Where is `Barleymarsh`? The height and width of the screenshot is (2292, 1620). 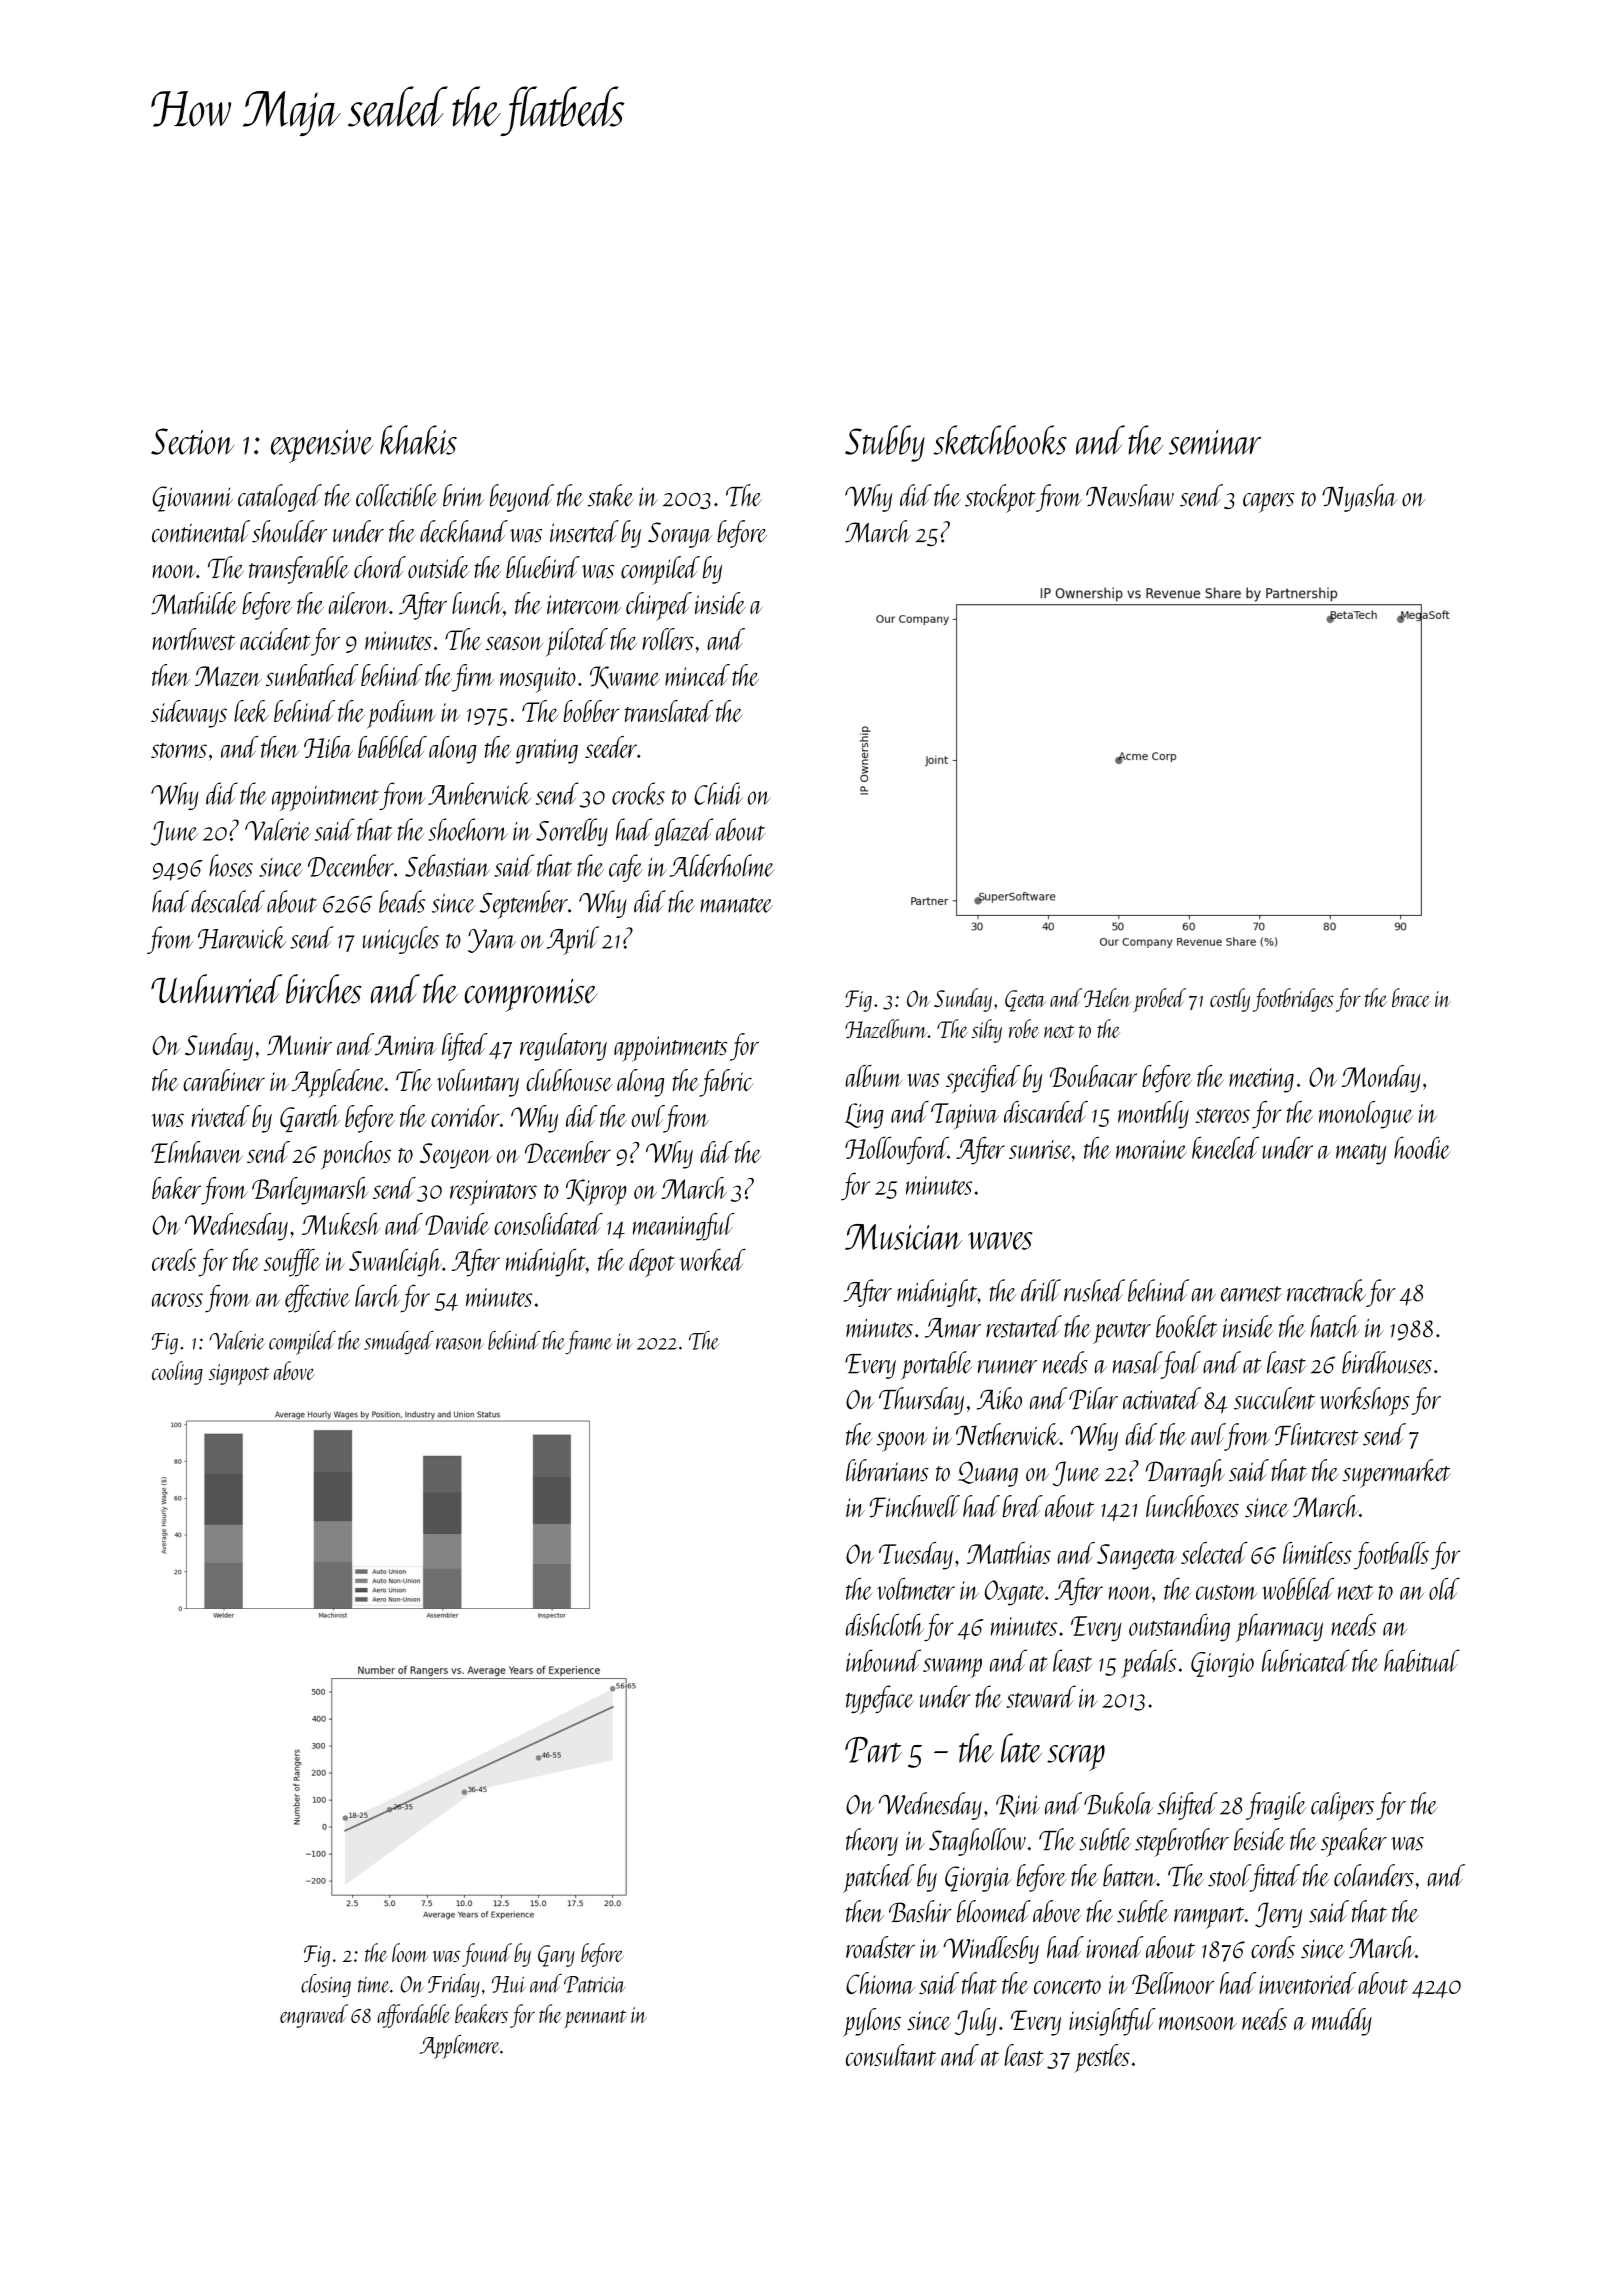 Barleymarsh is located at coordinates (310, 1191).
